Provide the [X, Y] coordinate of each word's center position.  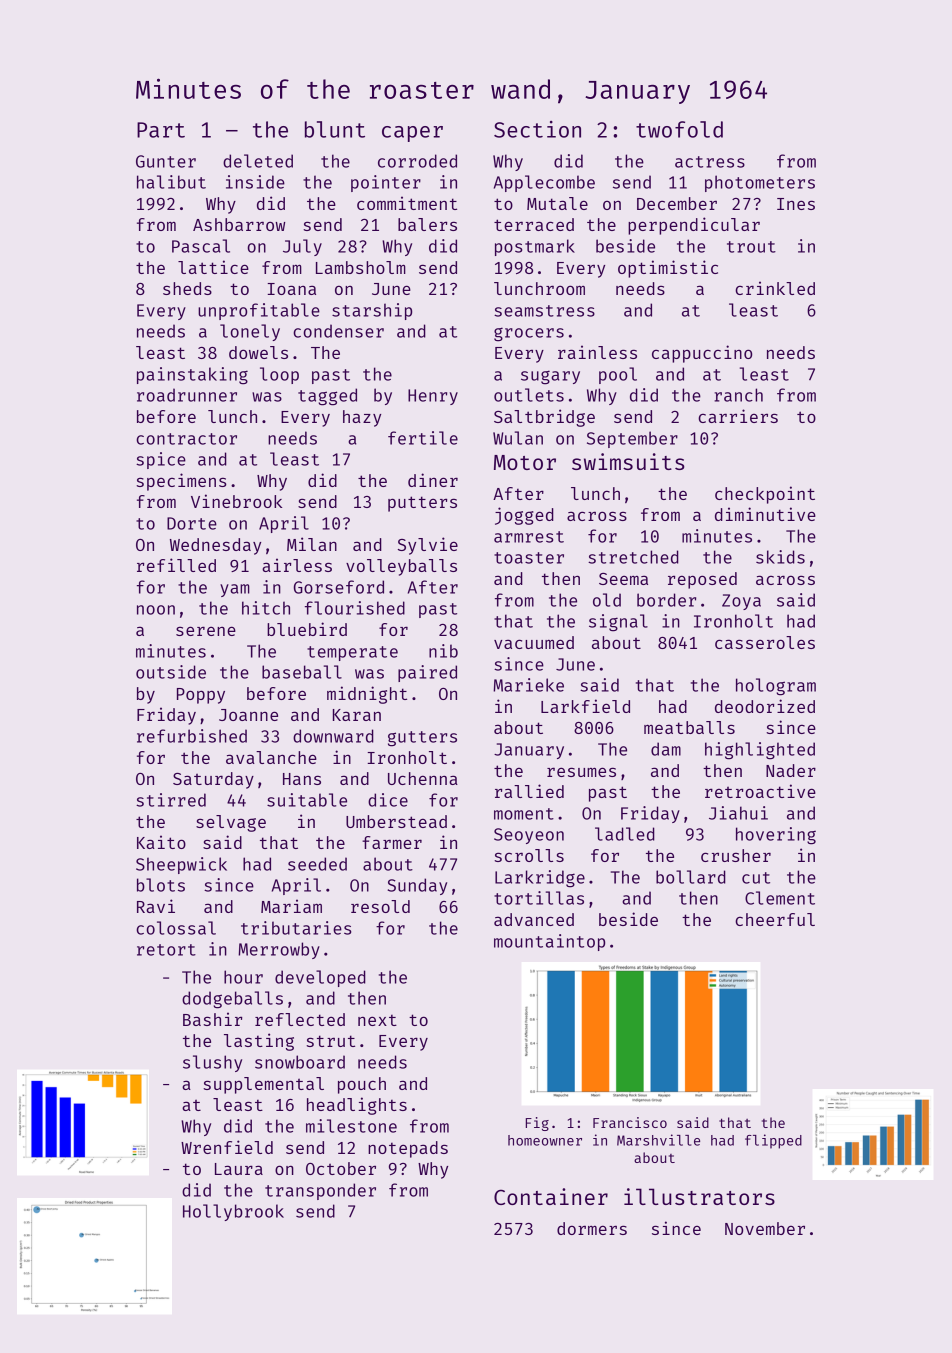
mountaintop [549, 942]
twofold [679, 129]
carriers [738, 416]
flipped [773, 1141]
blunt [335, 129]
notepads [408, 1149]
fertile [423, 438]
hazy [362, 418]
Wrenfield [227, 1147]
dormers [592, 1228]
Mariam [291, 906]
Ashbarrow [239, 224]
